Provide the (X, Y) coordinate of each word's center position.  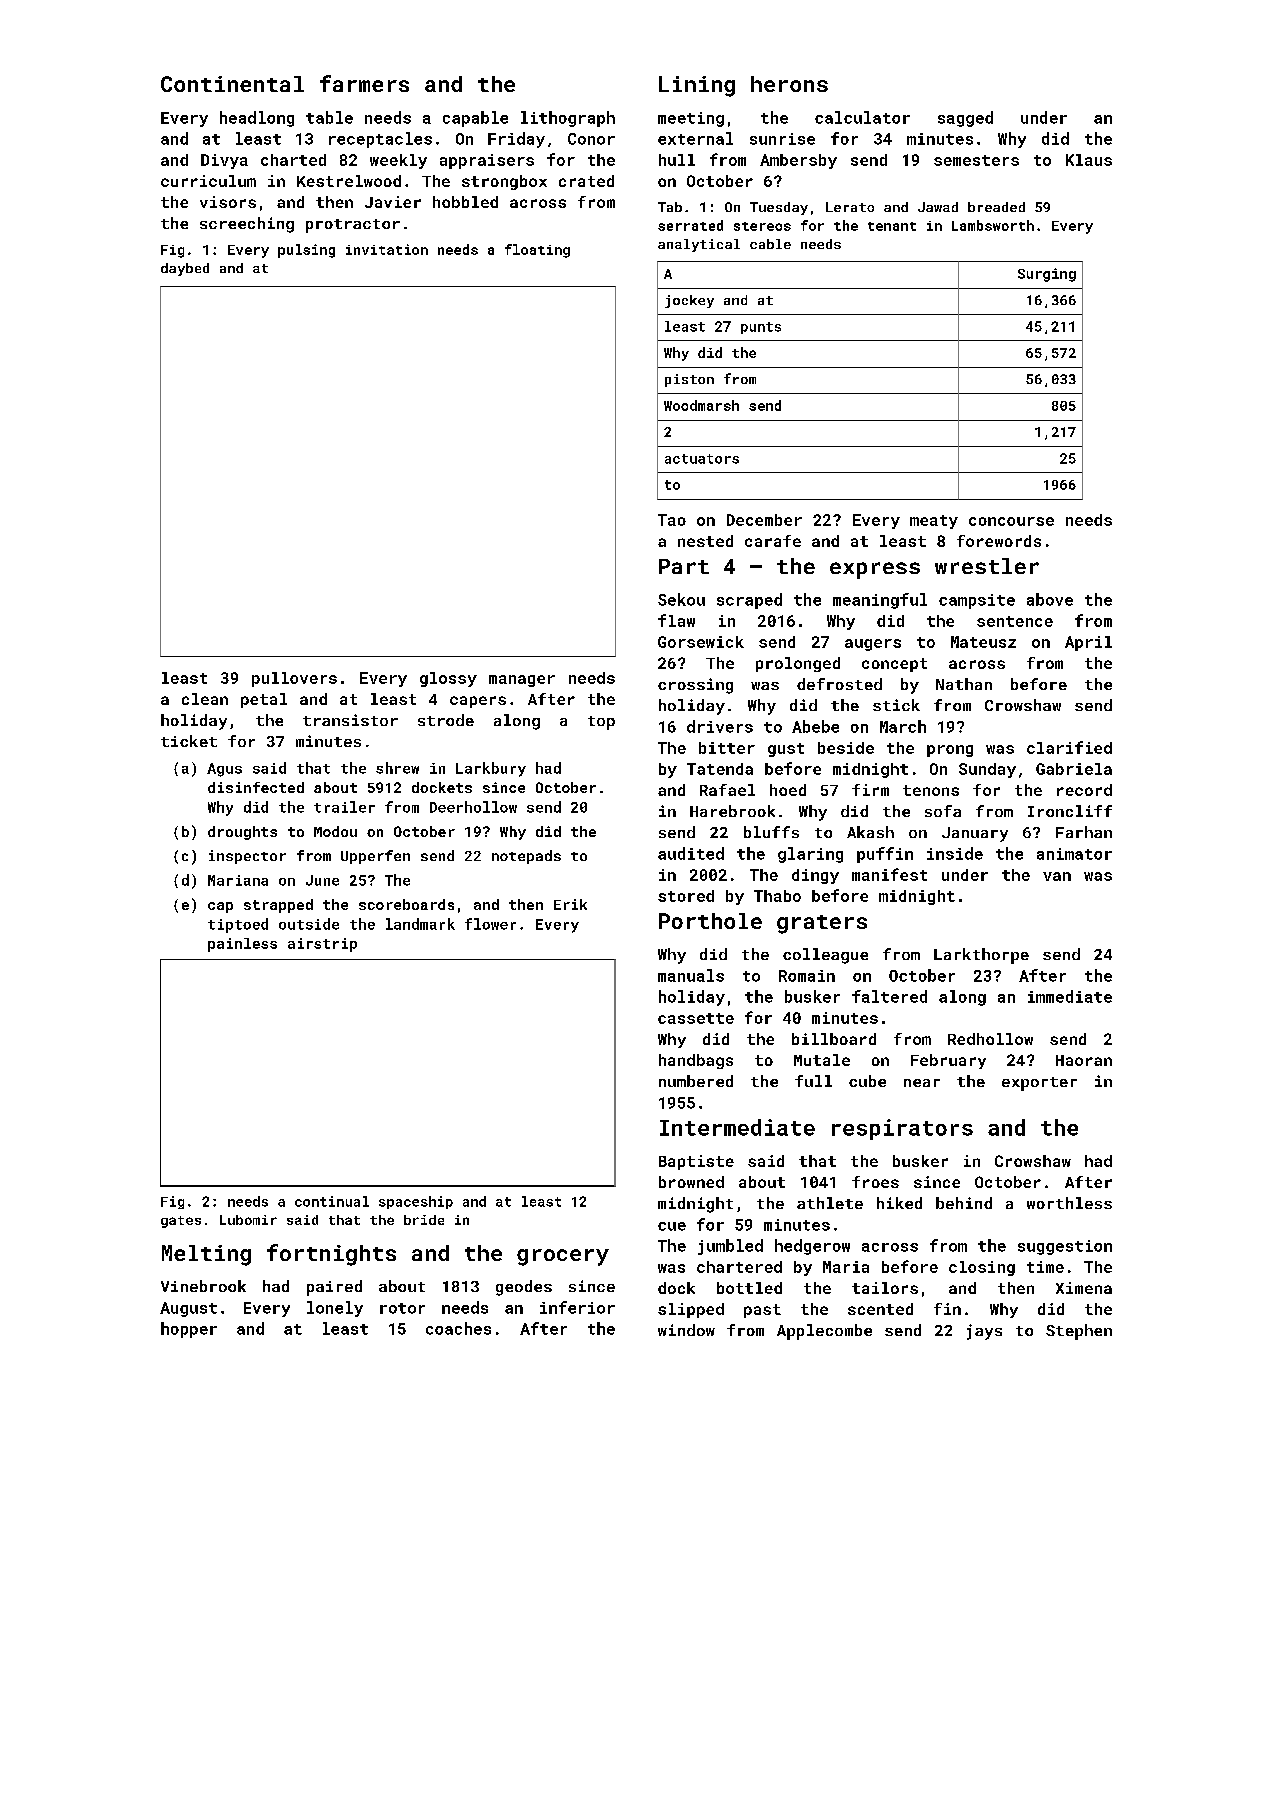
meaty (934, 522)
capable (475, 119)
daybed (185, 269)
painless (242, 945)
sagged (965, 119)
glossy (448, 679)
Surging (1047, 275)
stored (686, 896)
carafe (773, 541)
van (1057, 876)
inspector (247, 857)
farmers (364, 83)
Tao (672, 520)
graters (822, 924)
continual (332, 1201)
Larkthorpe (981, 956)
